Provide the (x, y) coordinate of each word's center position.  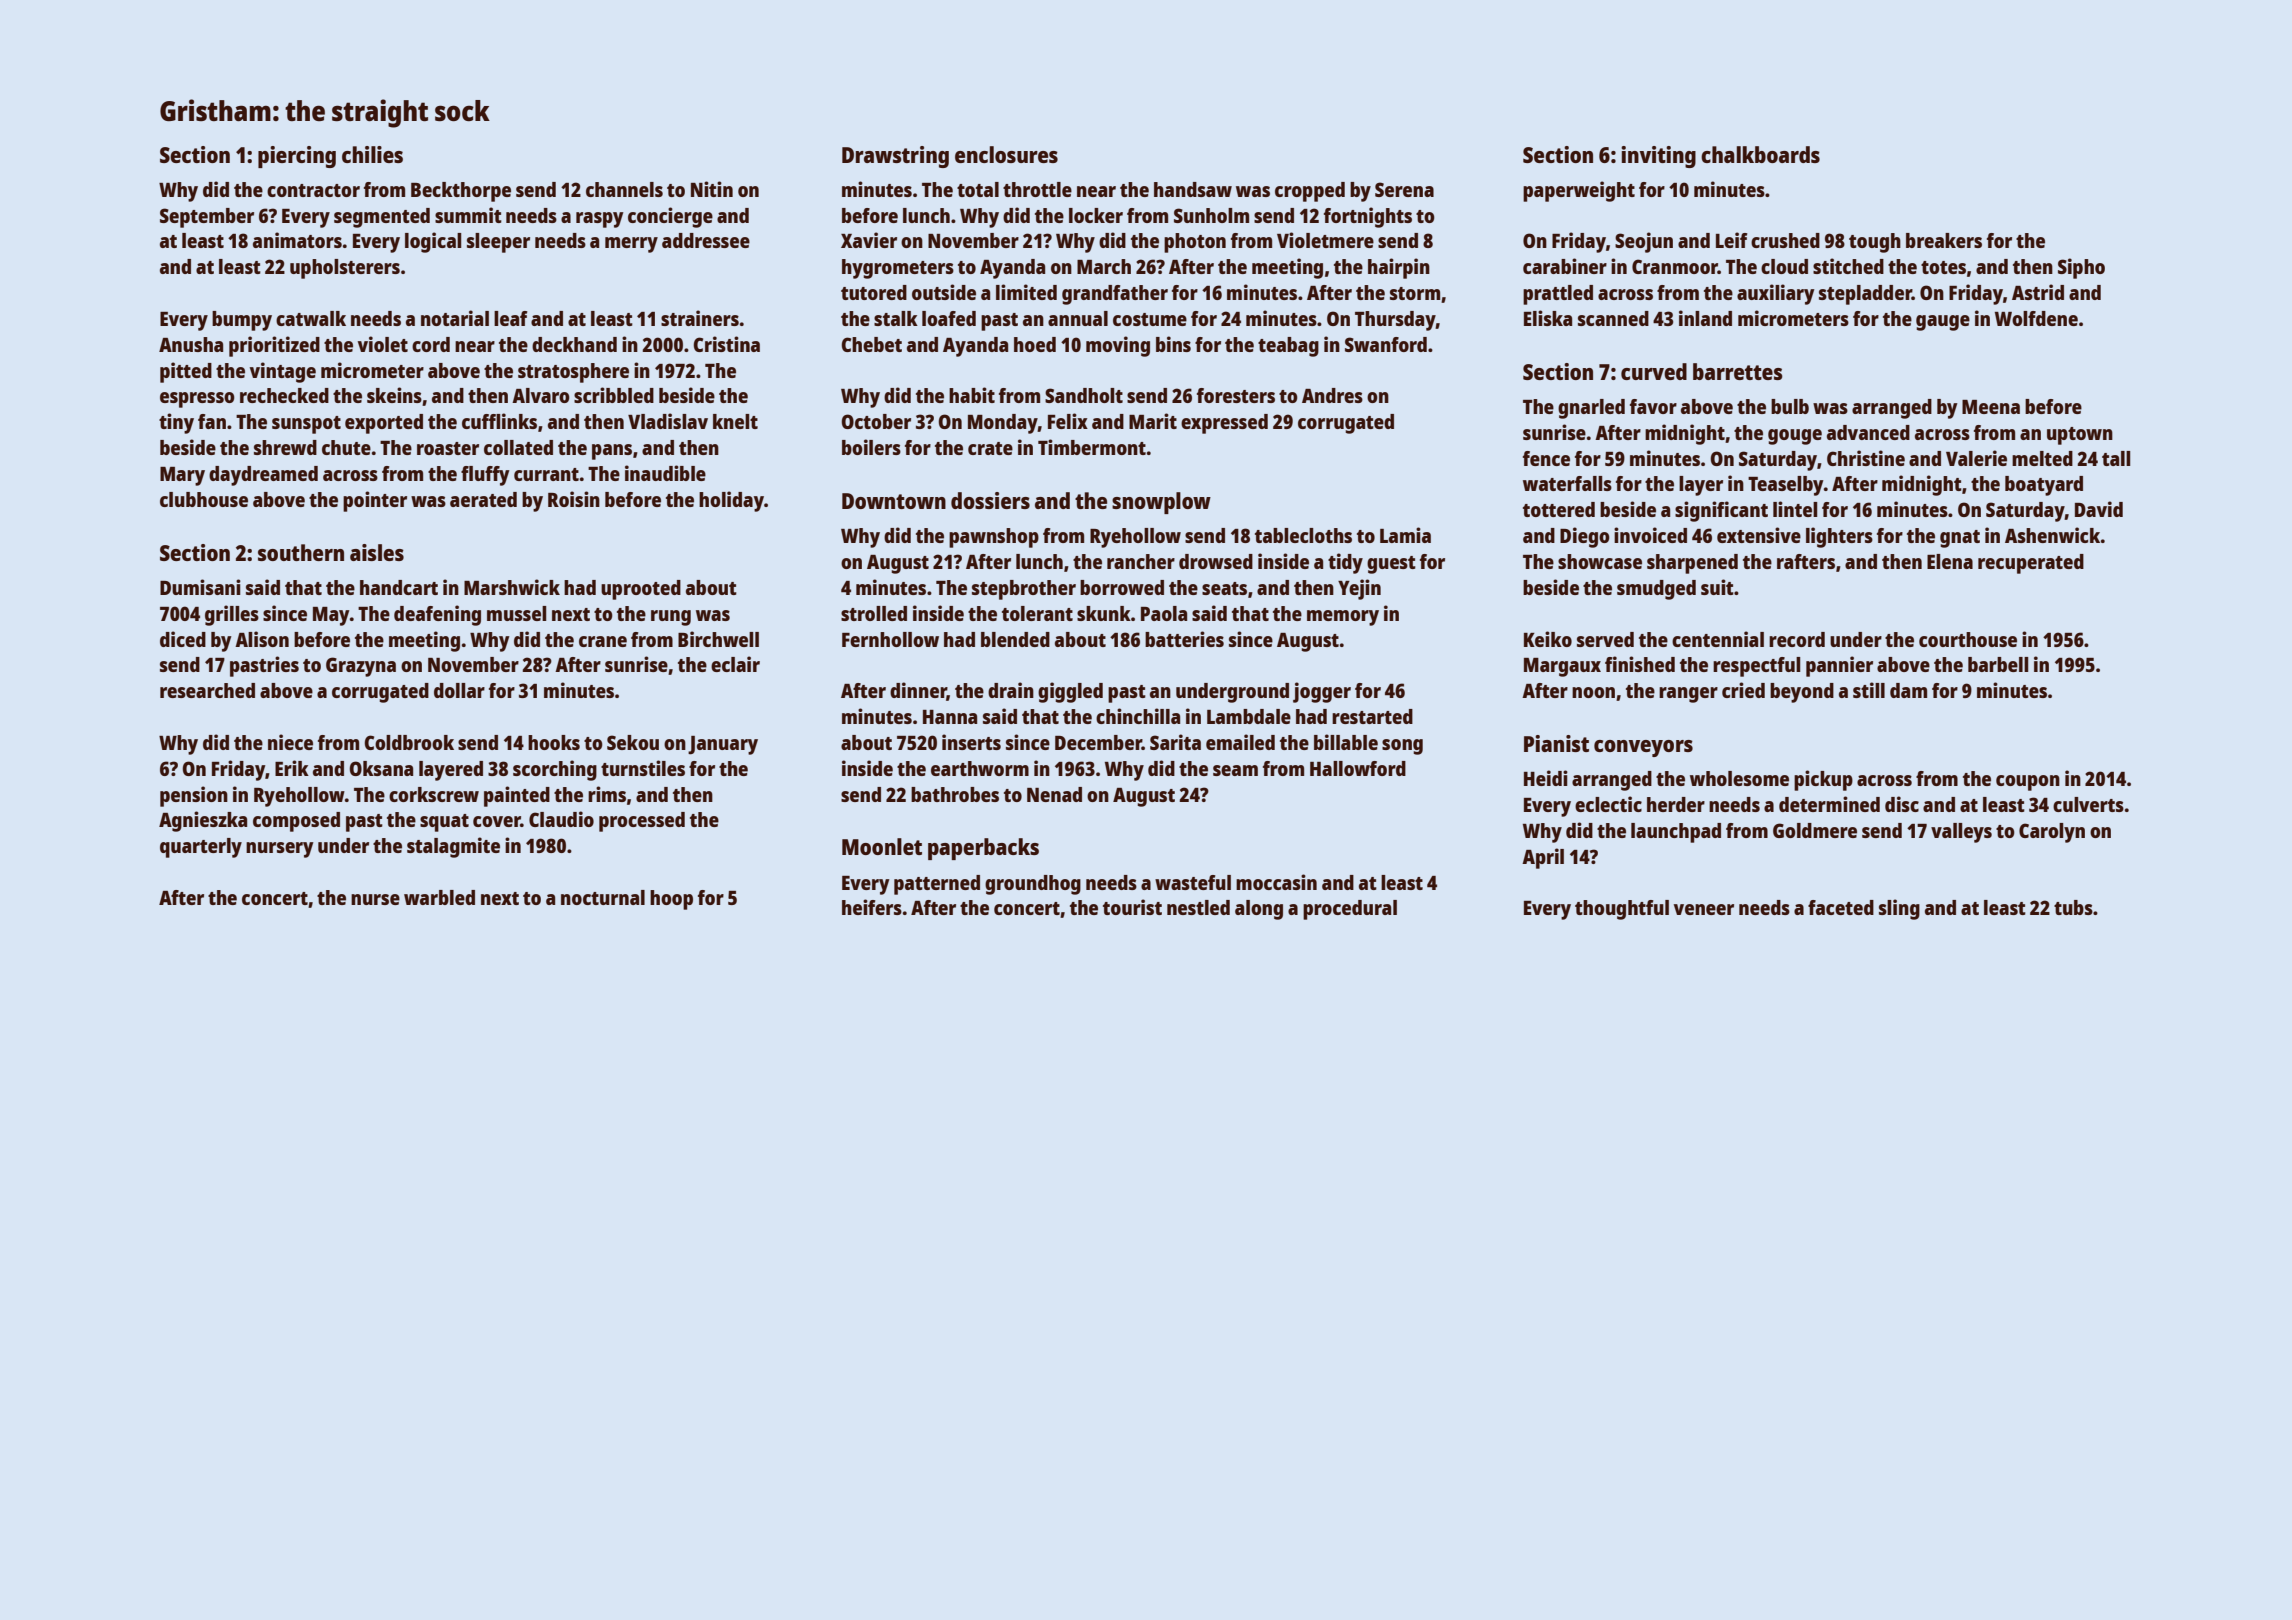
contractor (313, 190)
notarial (455, 318)
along (1259, 910)
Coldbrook (409, 742)
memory (1343, 618)
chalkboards (1760, 154)
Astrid (2038, 292)
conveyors (1643, 748)
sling (1899, 909)
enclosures (1006, 154)
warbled (439, 897)
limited (1026, 292)
